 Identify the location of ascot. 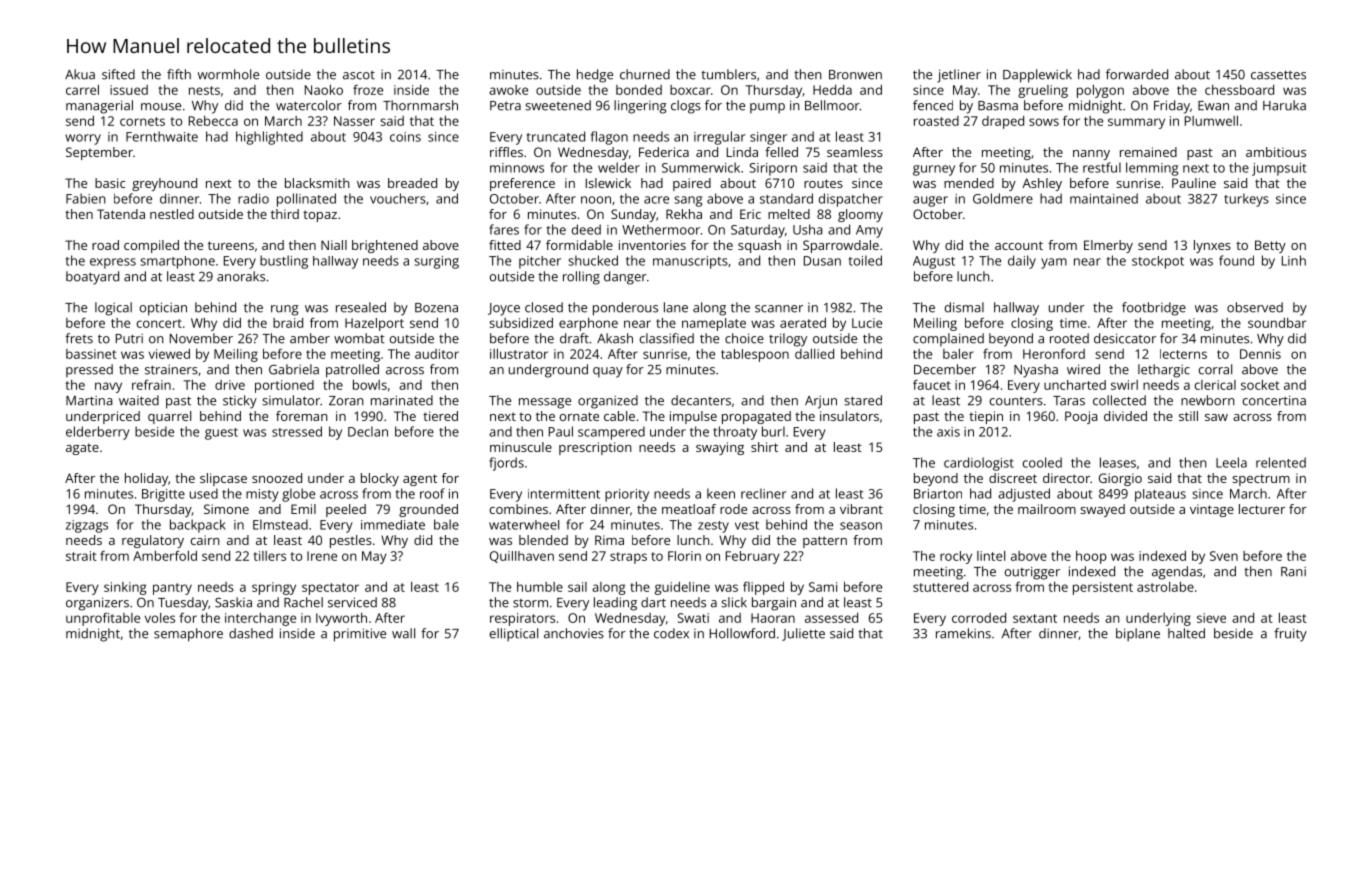
(359, 75).
